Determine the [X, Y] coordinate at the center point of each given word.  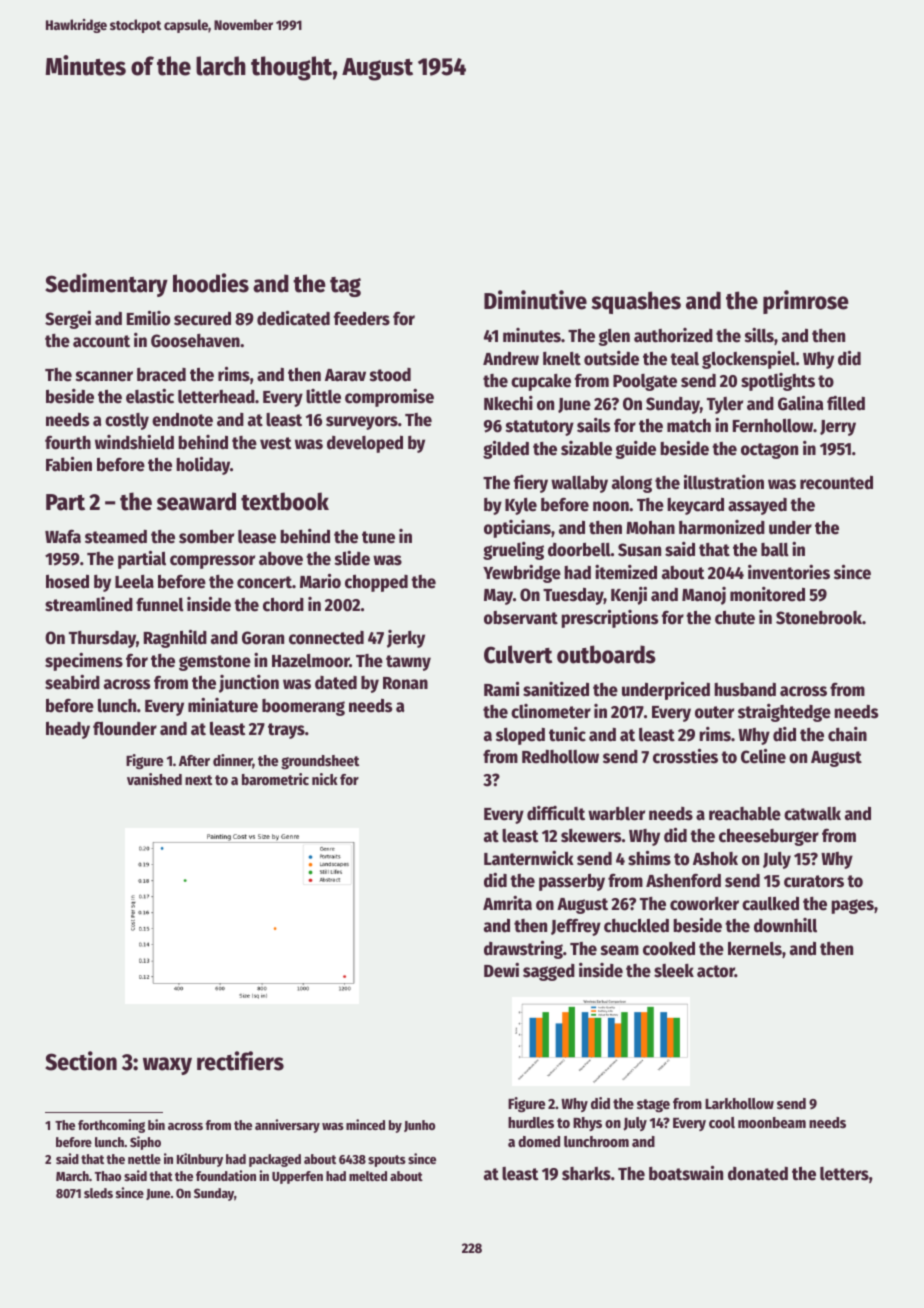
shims [649, 858]
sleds [98, 1193]
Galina [801, 403]
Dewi [501, 970]
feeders [362, 318]
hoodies [211, 283]
